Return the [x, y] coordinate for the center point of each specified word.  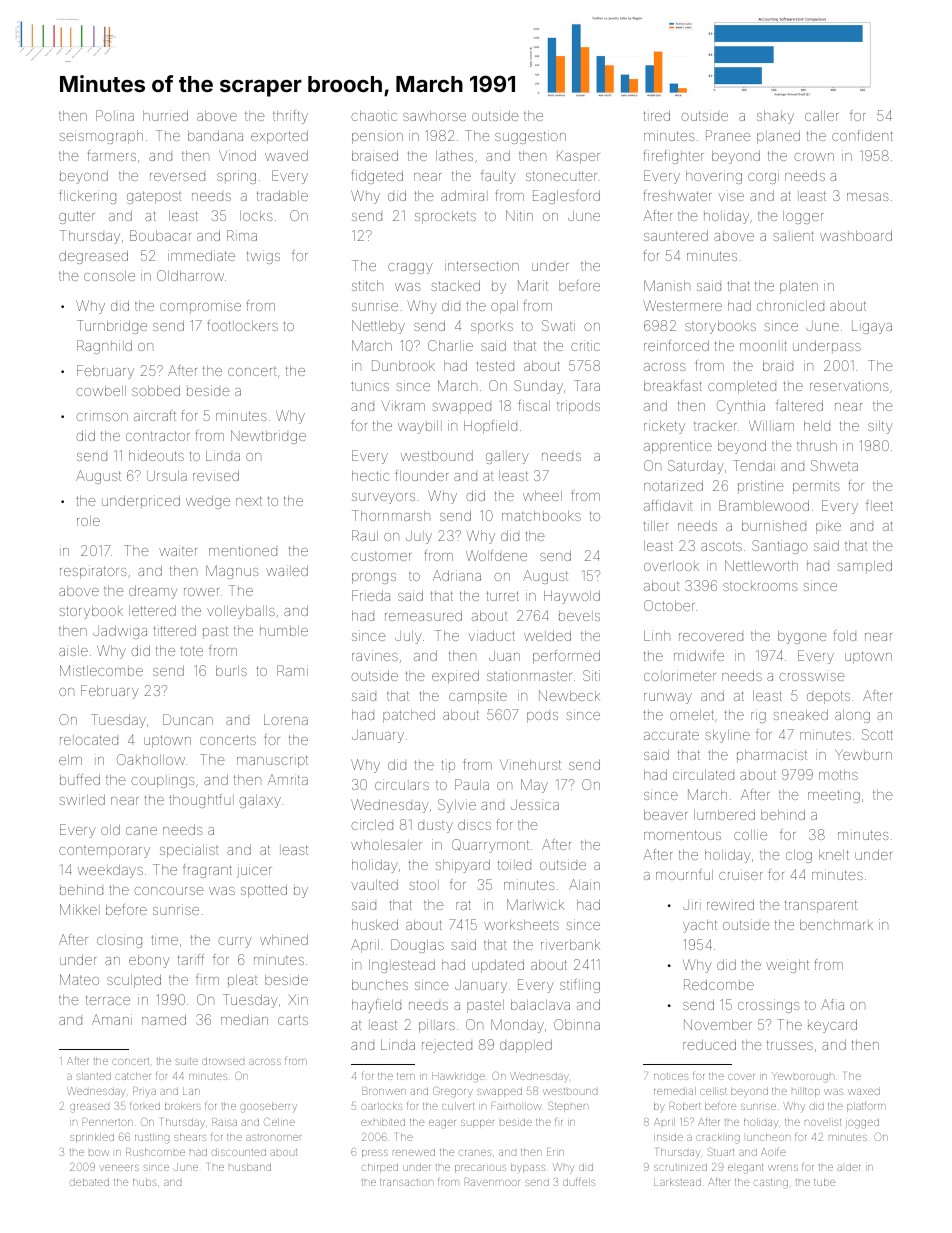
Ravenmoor [492, 1182]
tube [824, 1182]
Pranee [728, 135]
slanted [94, 1076]
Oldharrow [190, 275]
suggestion [530, 137]
